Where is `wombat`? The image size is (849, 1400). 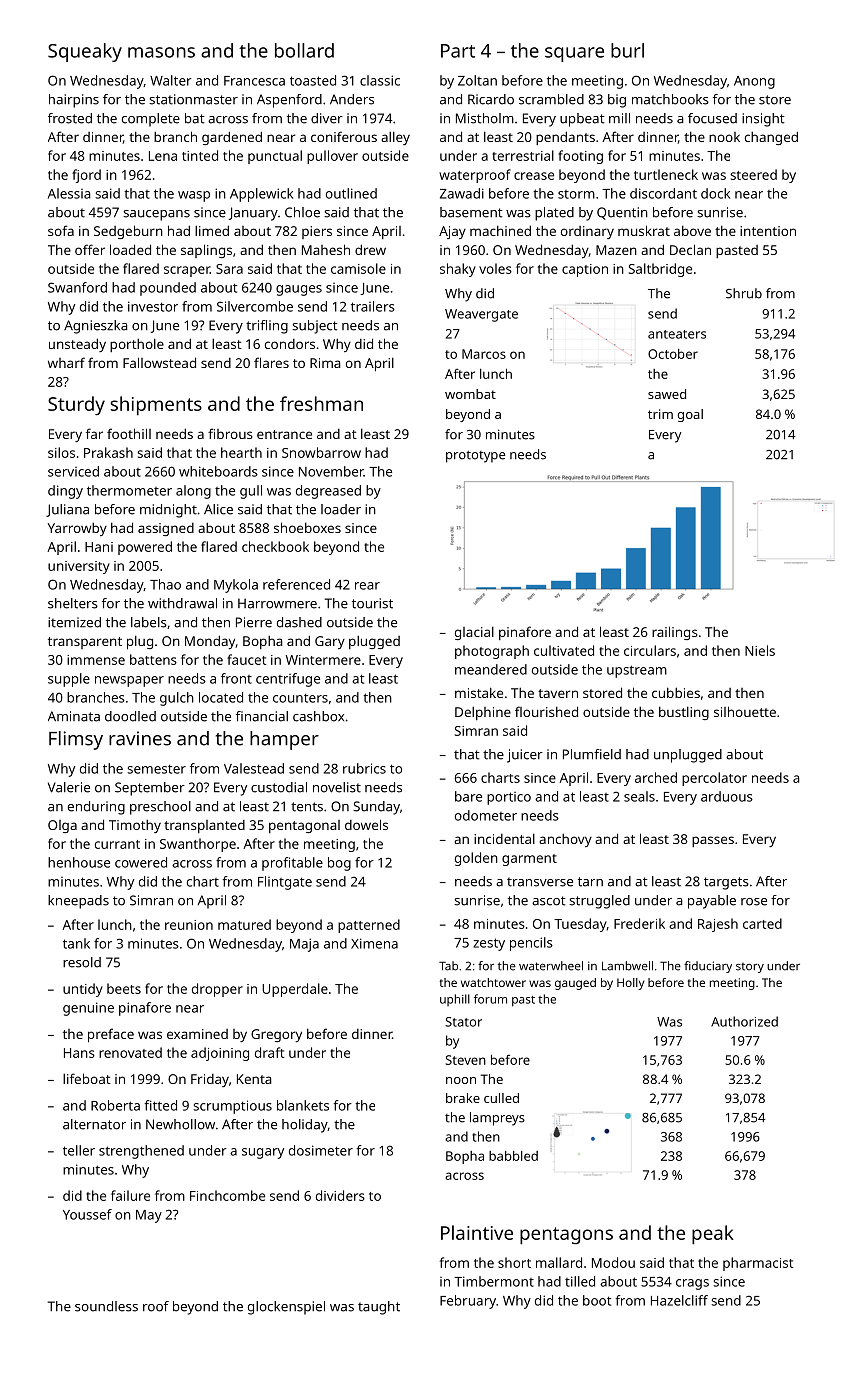 wombat is located at coordinates (470, 394).
